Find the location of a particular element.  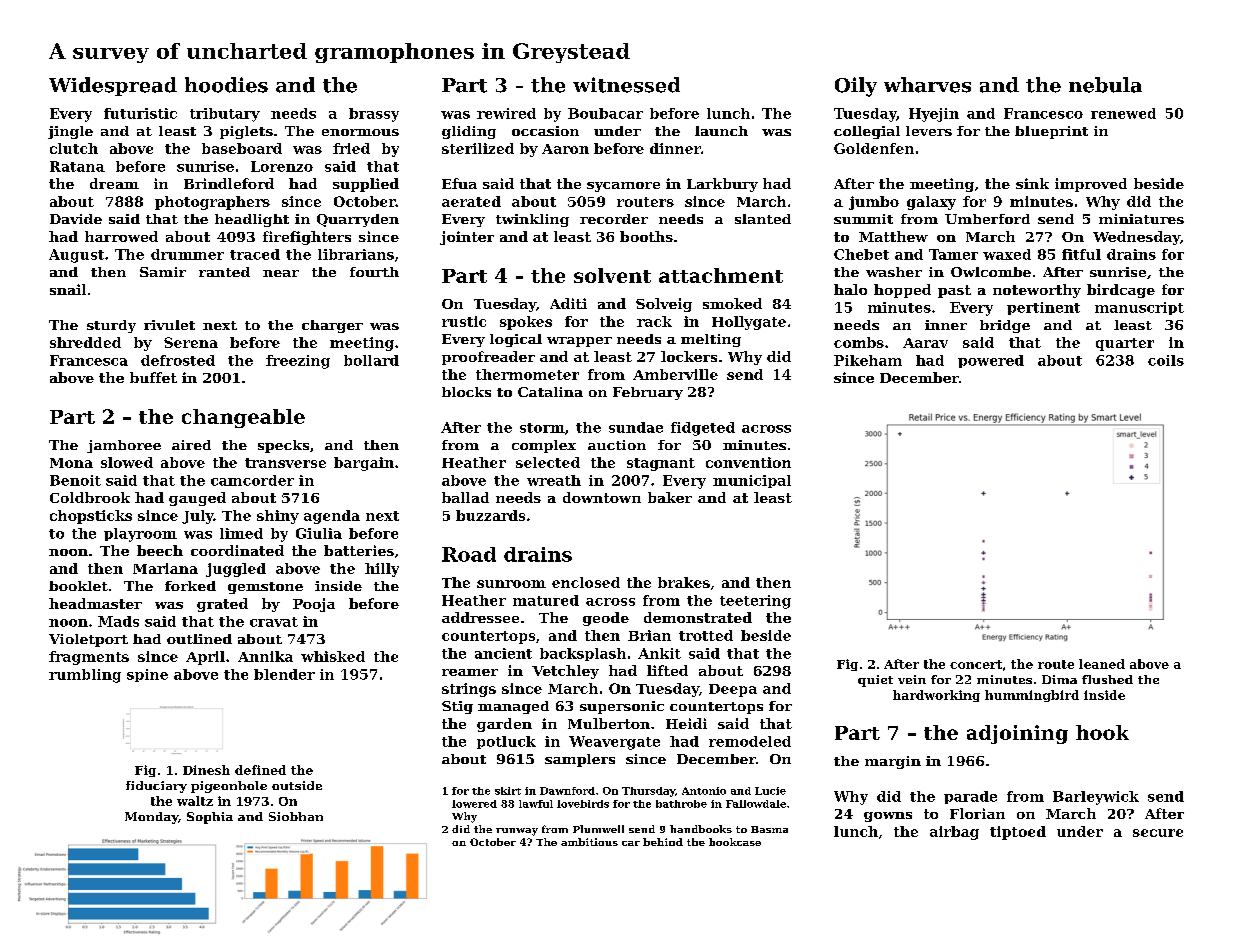

fitful is located at coordinates (1081, 254).
